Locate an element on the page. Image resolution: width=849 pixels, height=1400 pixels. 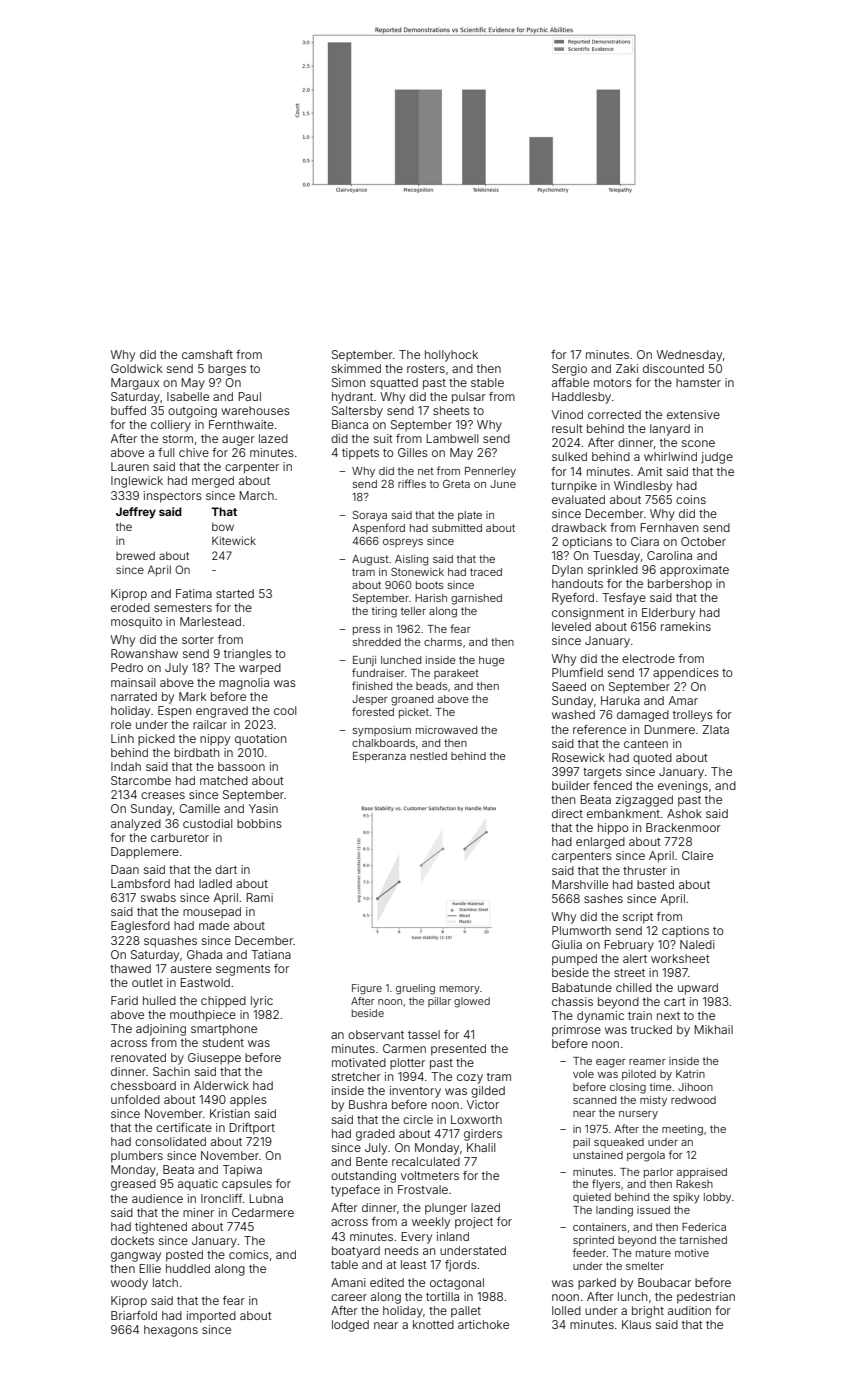
Jeffrey is located at coordinates (136, 513).
